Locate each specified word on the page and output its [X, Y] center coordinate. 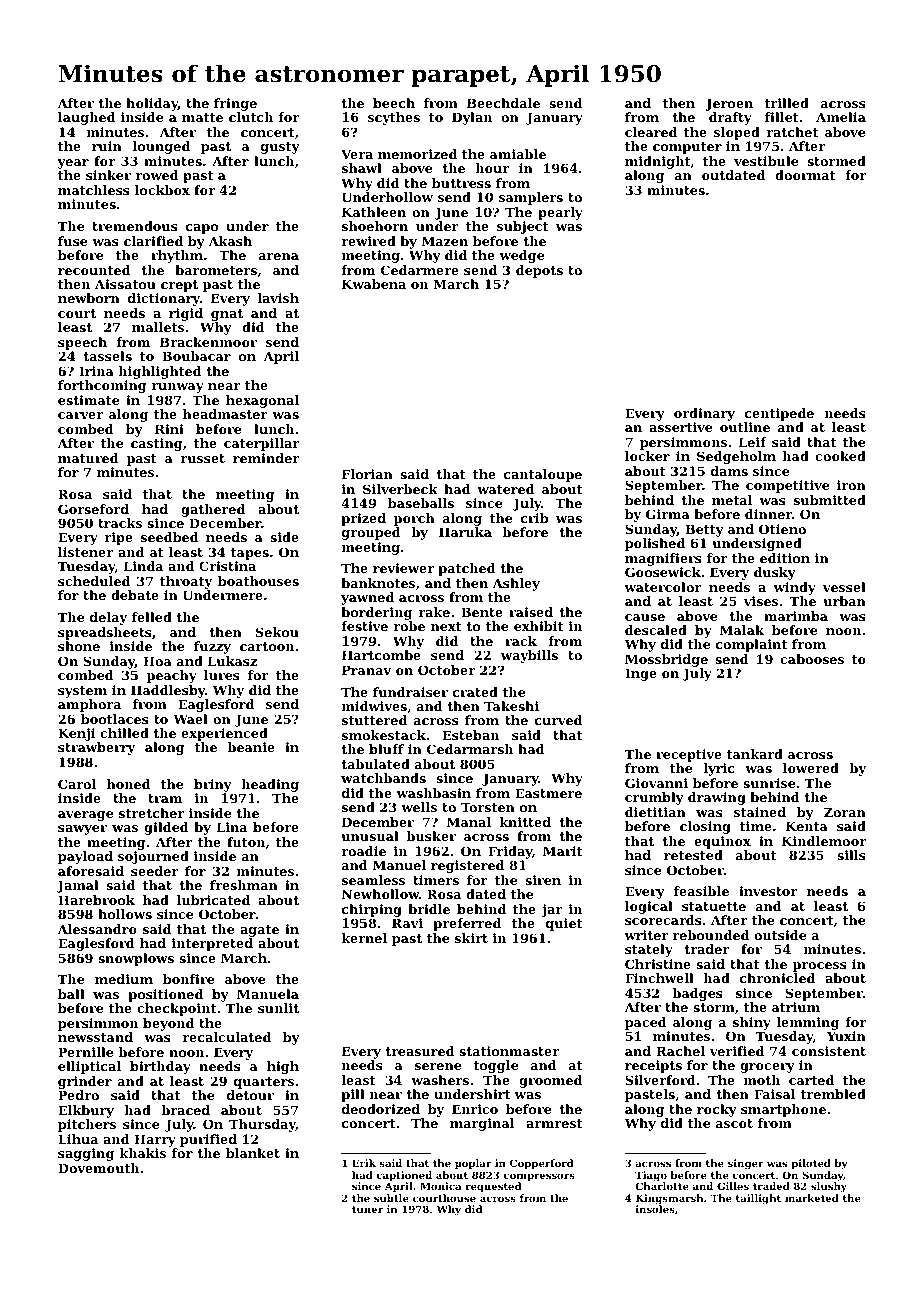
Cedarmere [420, 270]
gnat [227, 315]
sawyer [82, 830]
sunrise [769, 783]
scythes [394, 118]
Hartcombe [381, 655]
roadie [364, 851]
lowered [811, 768]
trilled [787, 103]
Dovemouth [98, 1168]
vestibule [766, 161]
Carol [77, 784]
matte [202, 117]
